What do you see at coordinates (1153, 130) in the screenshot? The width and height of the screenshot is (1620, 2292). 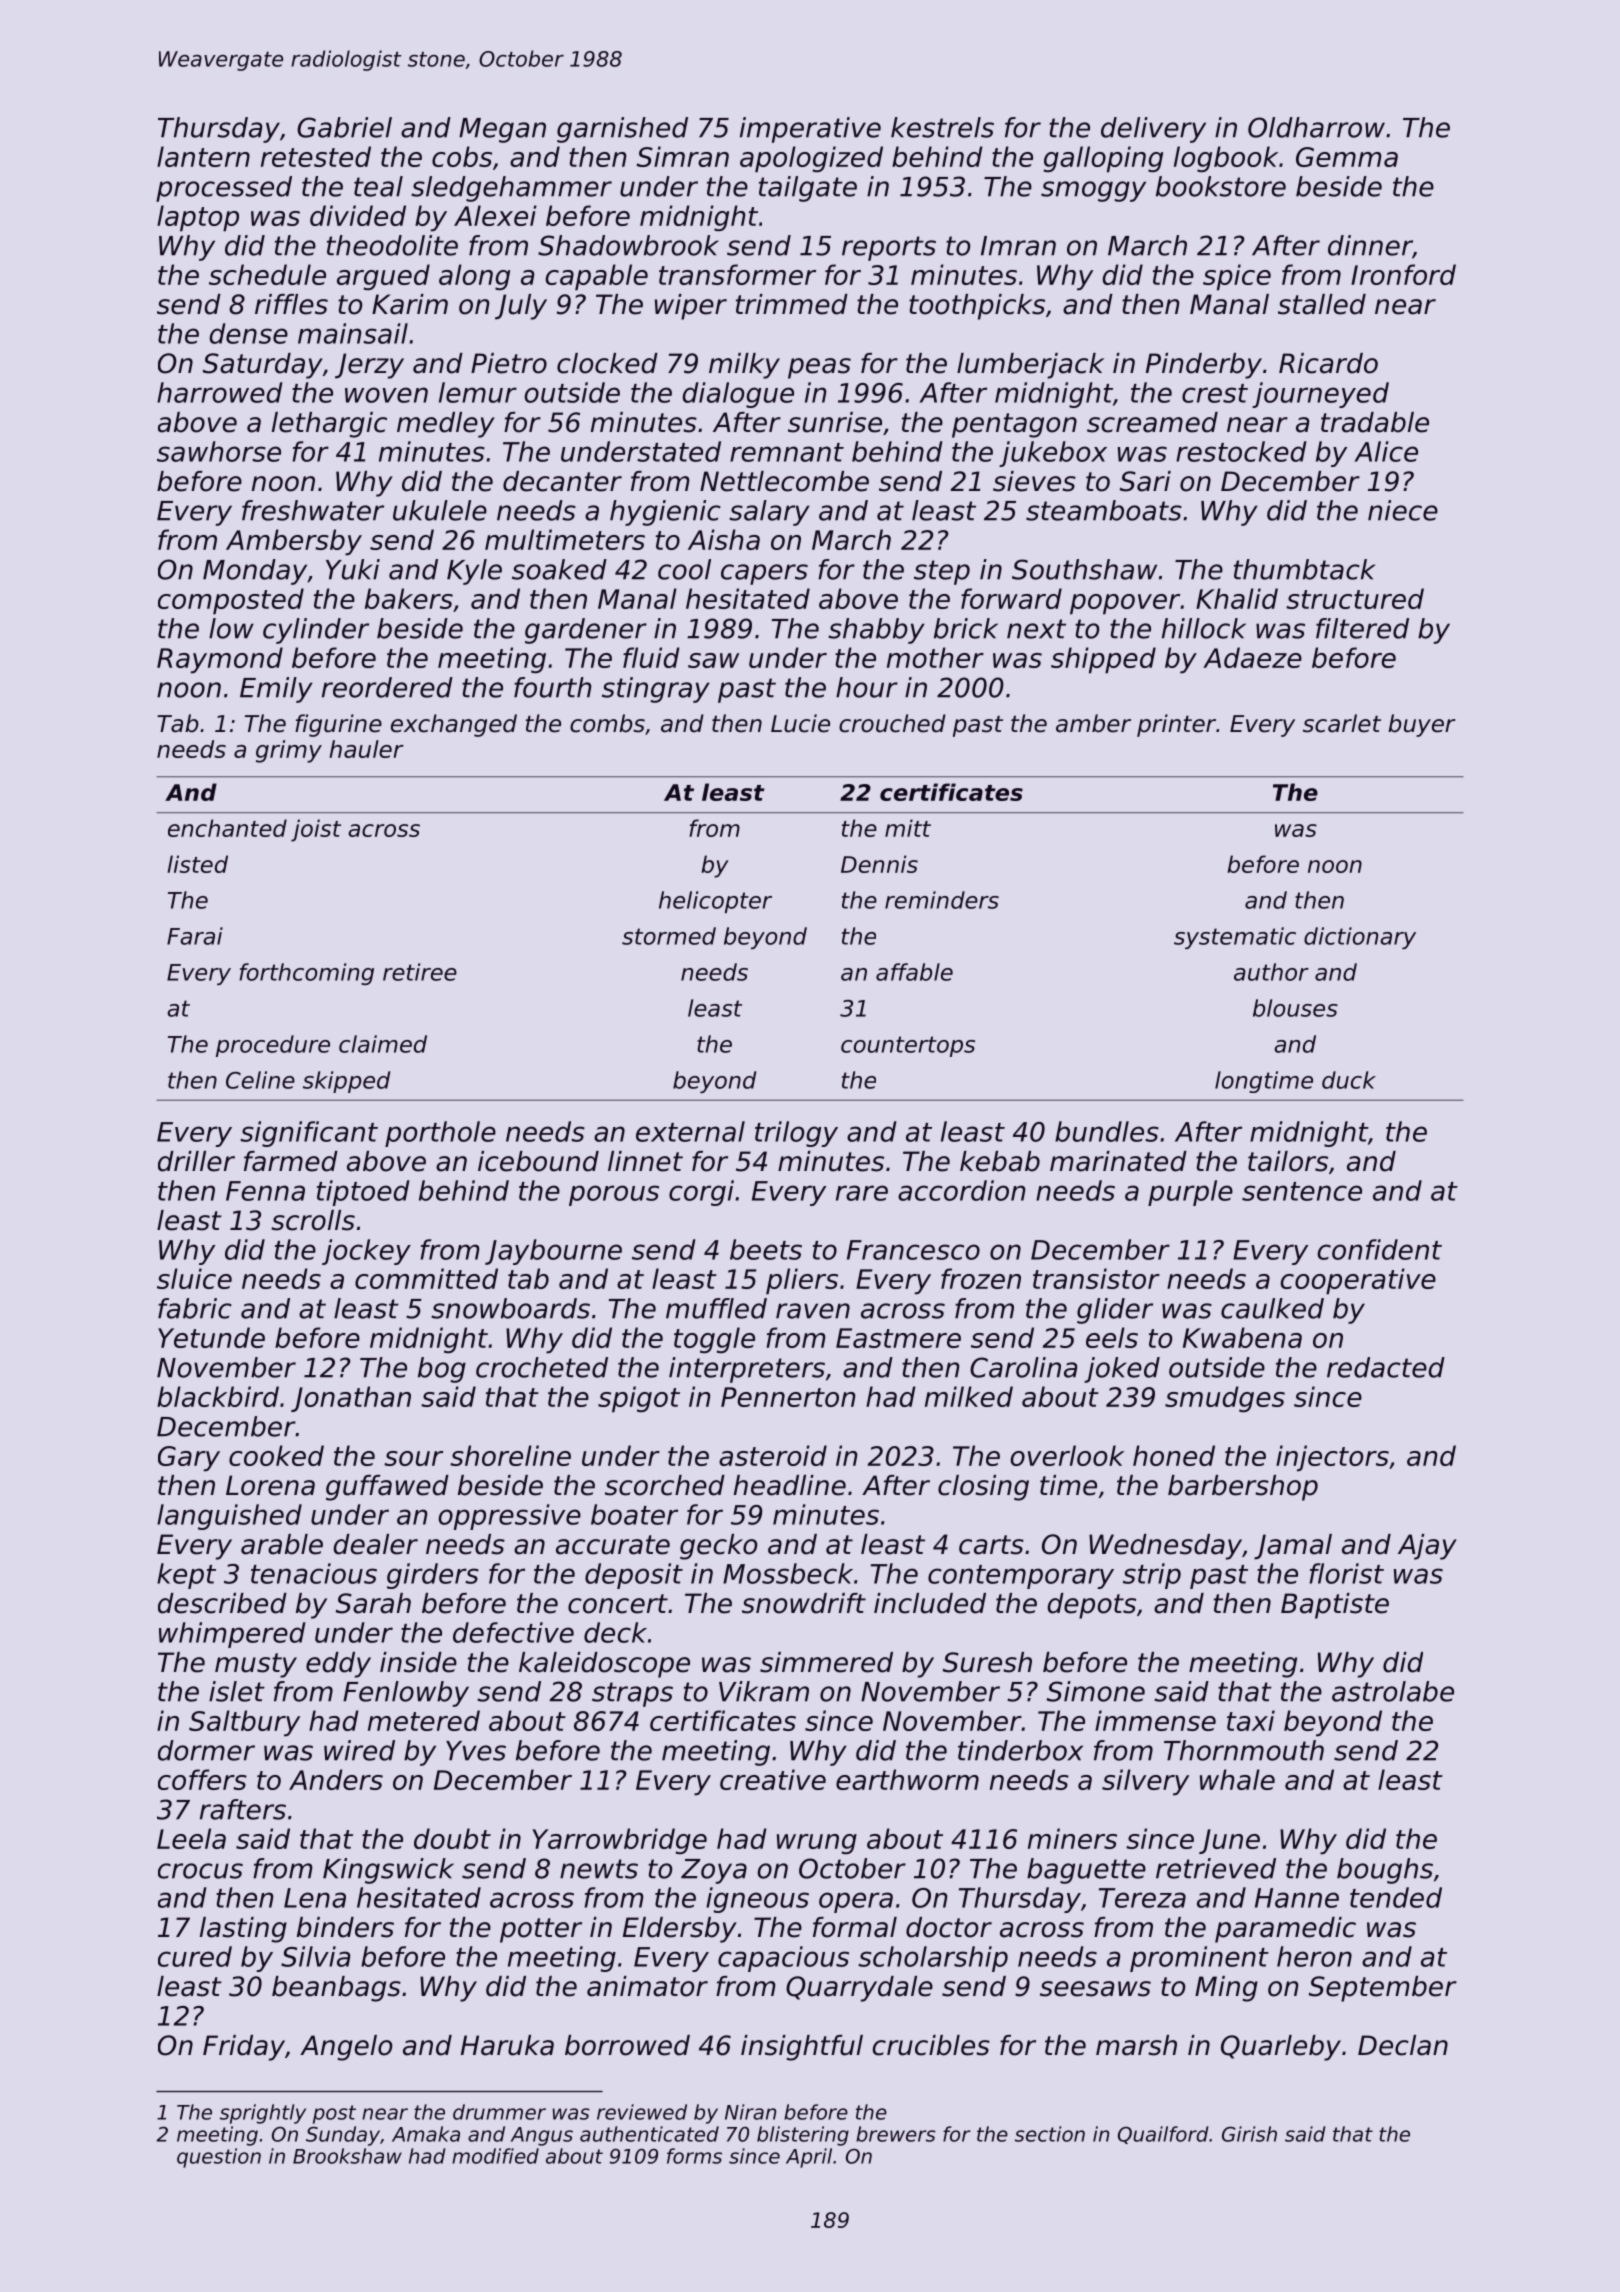 I see `delivery` at bounding box center [1153, 130].
